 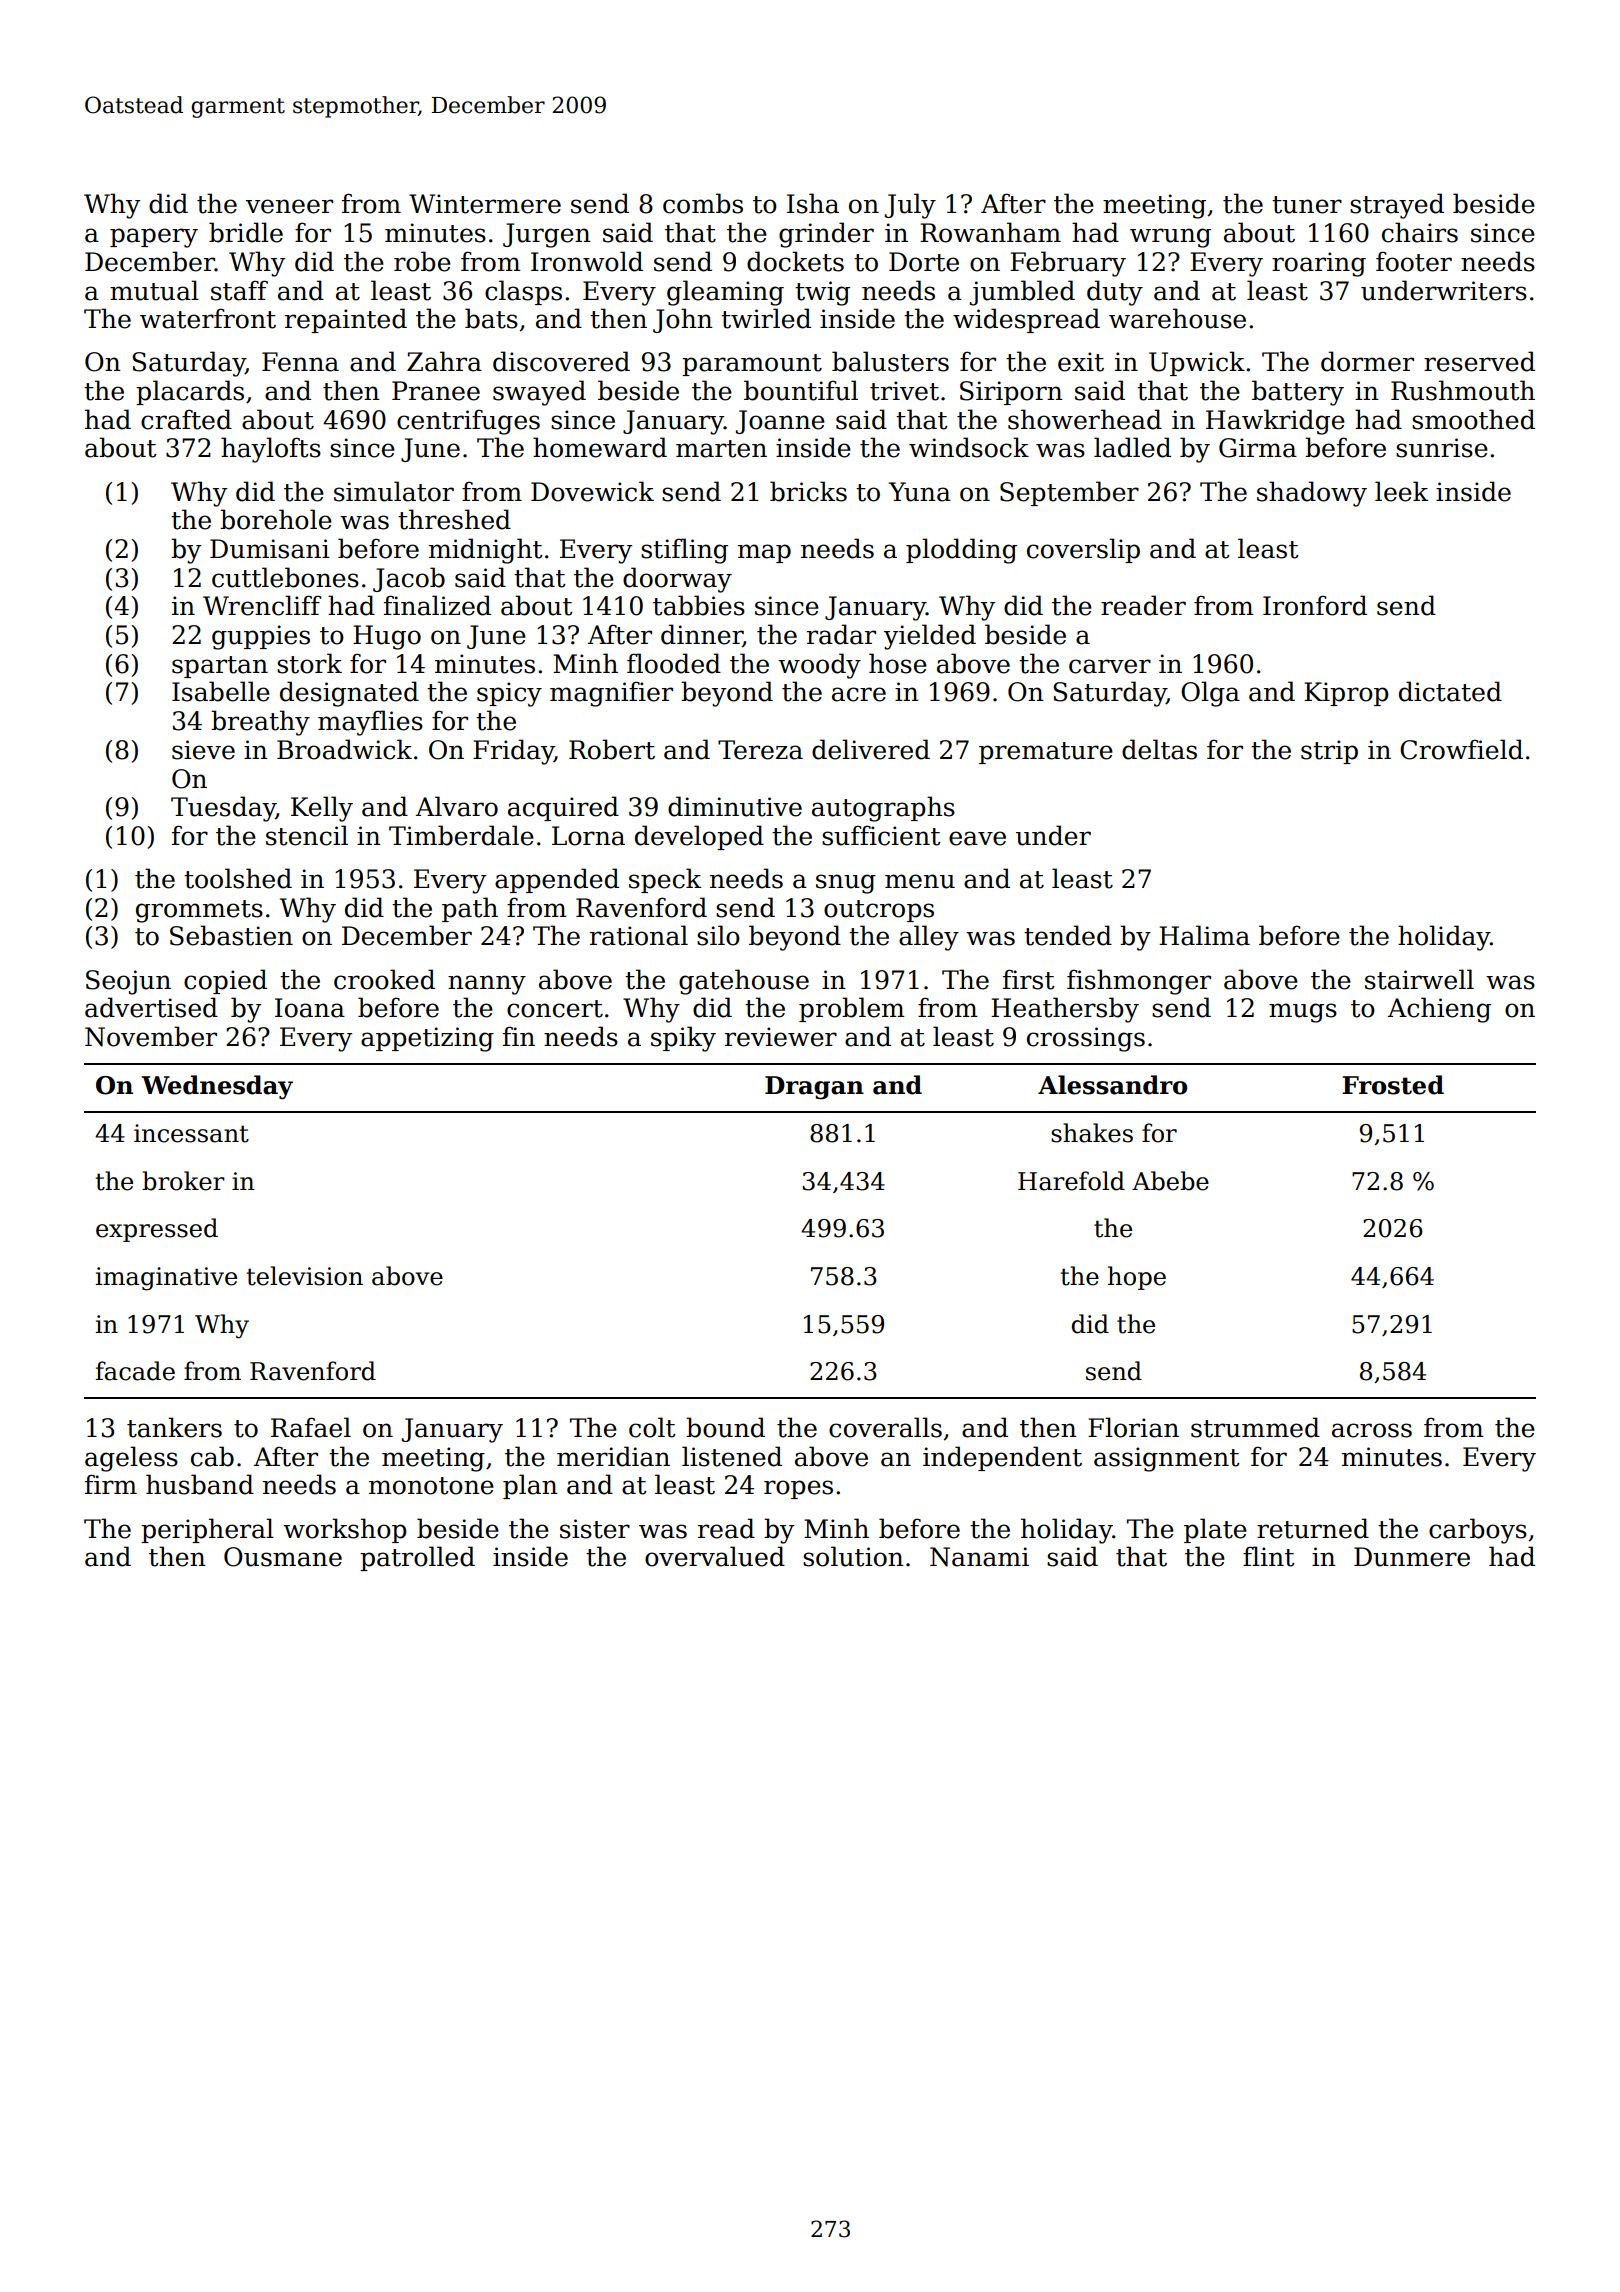 I want to click on independent, so click(x=1002, y=1458).
